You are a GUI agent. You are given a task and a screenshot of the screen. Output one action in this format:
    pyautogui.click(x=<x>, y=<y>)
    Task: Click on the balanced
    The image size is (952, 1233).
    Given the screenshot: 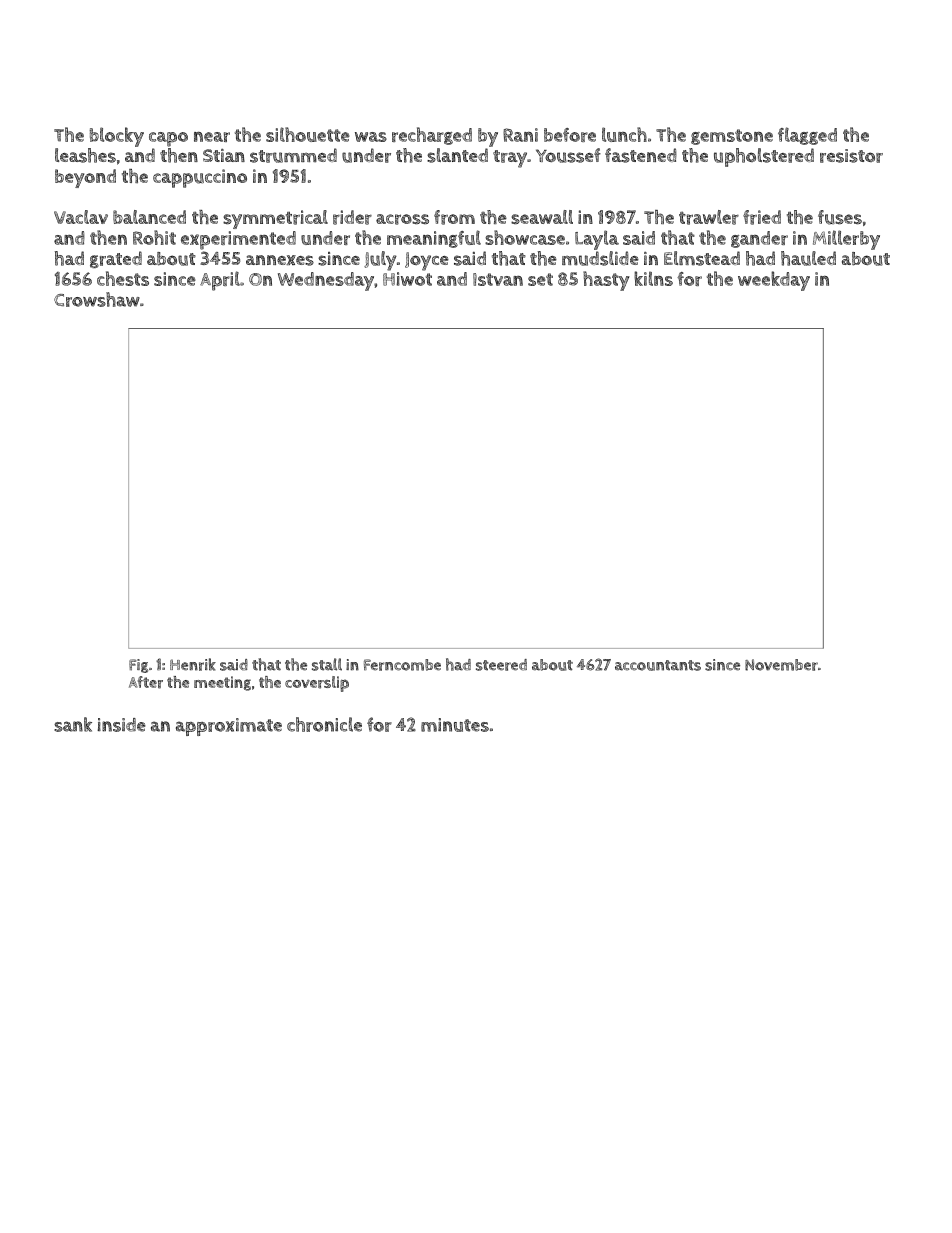 What is the action you would take?
    pyautogui.click(x=149, y=217)
